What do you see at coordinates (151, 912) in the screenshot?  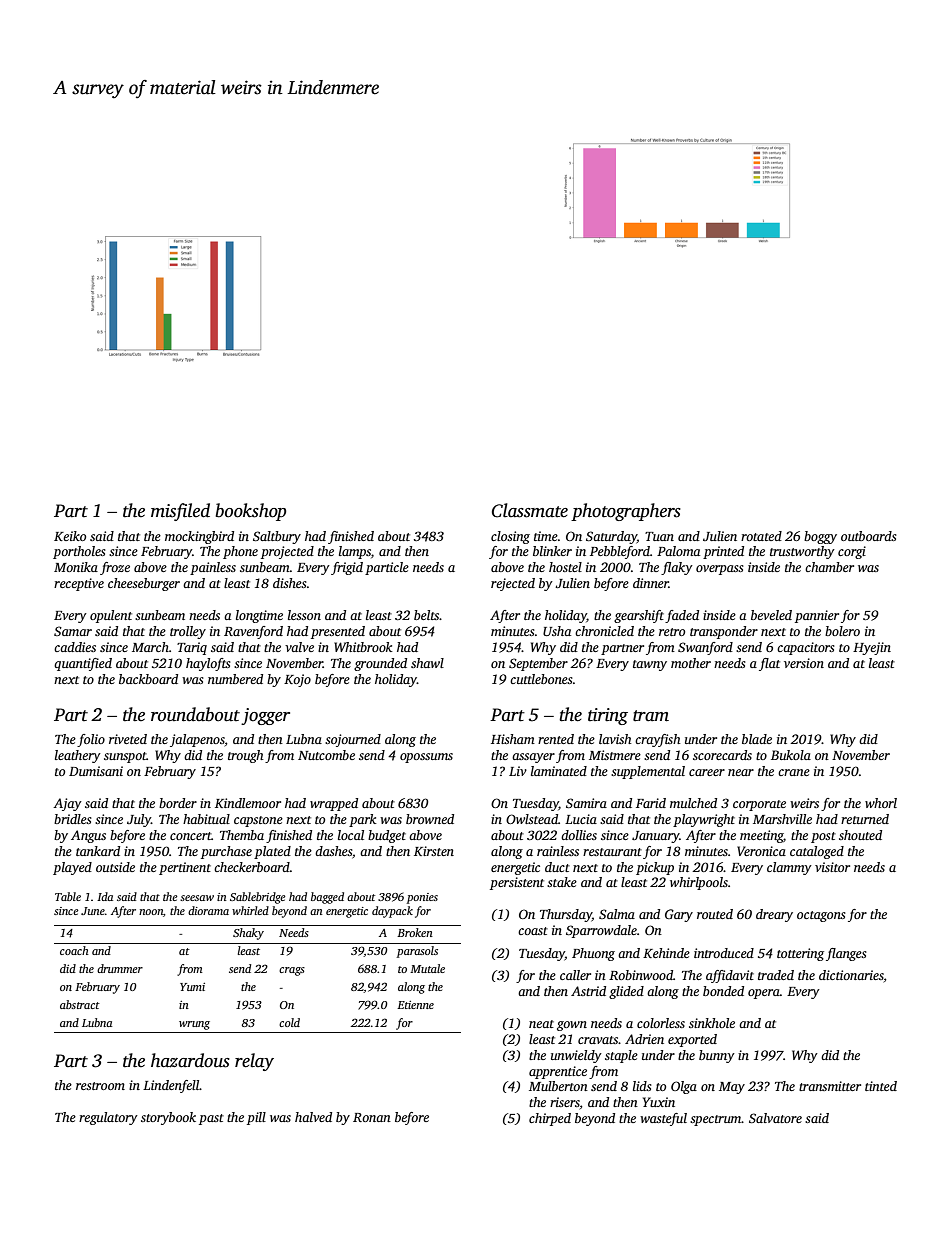 I see `noon` at bounding box center [151, 912].
